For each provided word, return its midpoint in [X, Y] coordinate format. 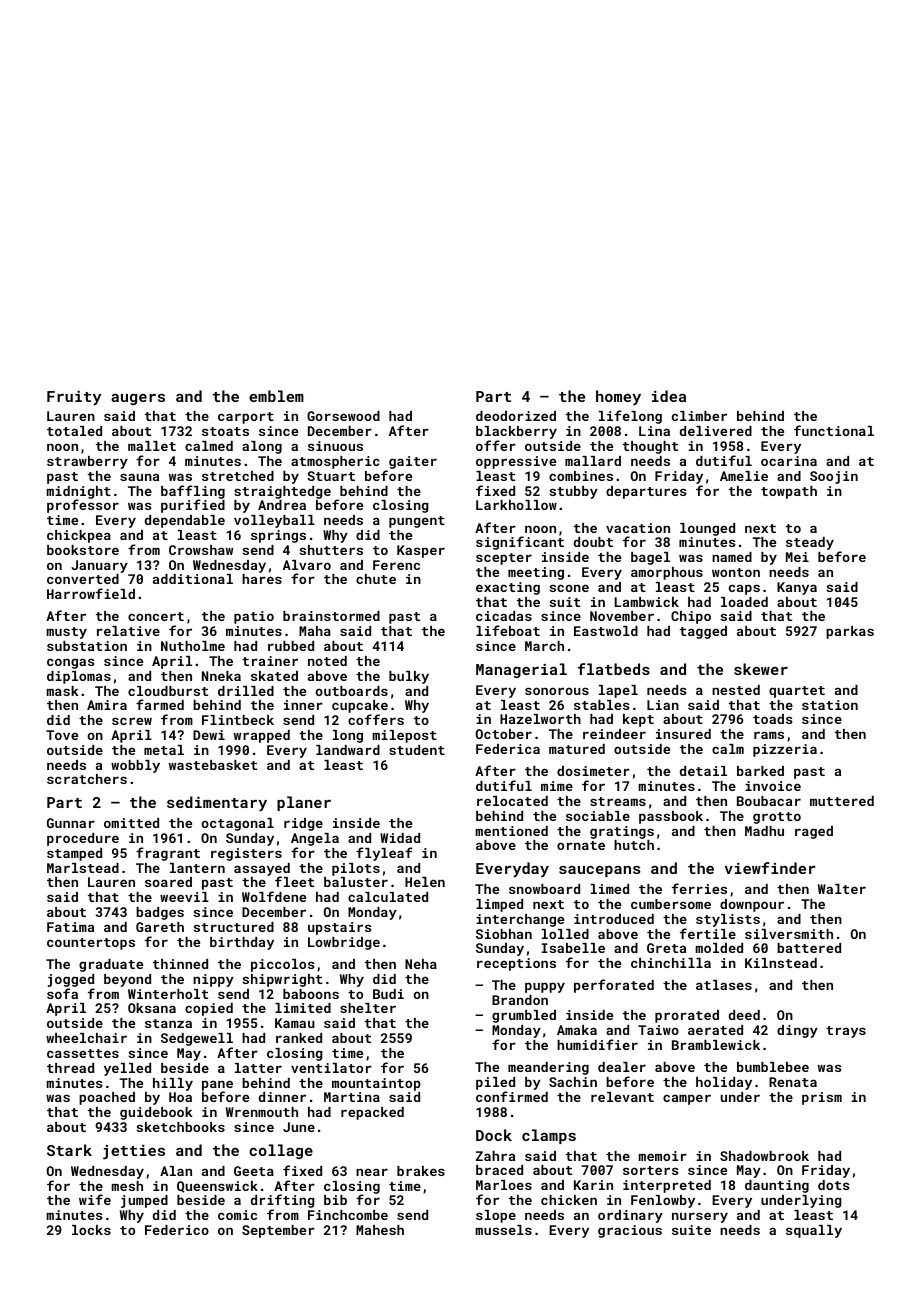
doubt [593, 542]
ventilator [331, 1068]
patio [254, 617]
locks [91, 1230]
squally [814, 1231]
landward [348, 750]
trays [846, 1032]
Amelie [744, 476]
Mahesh [380, 1230]
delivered [716, 431]
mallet [152, 446]
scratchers [87, 779]
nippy [213, 980]
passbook [671, 817]
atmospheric [335, 462]
